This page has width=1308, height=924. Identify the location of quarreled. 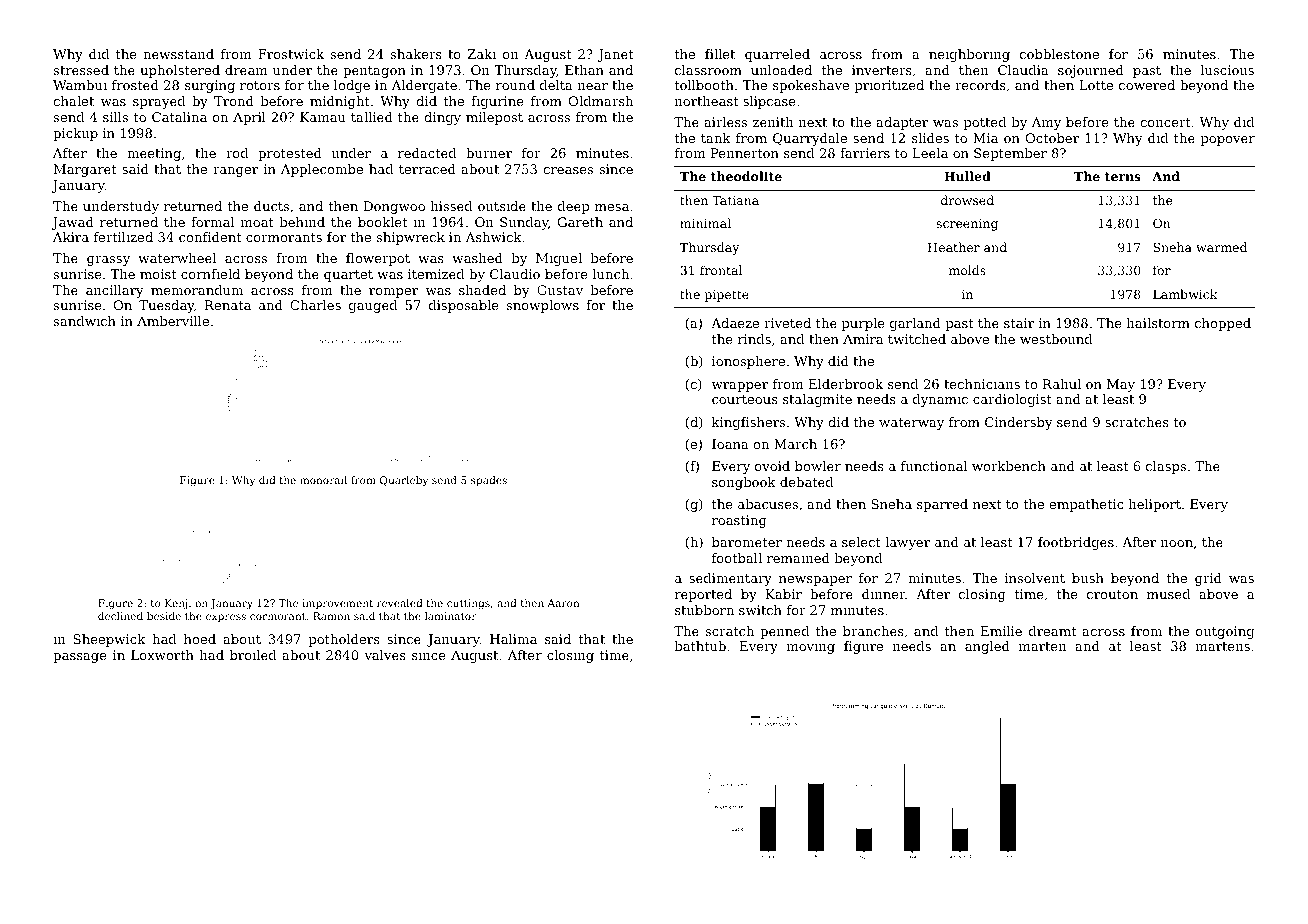
(777, 55).
